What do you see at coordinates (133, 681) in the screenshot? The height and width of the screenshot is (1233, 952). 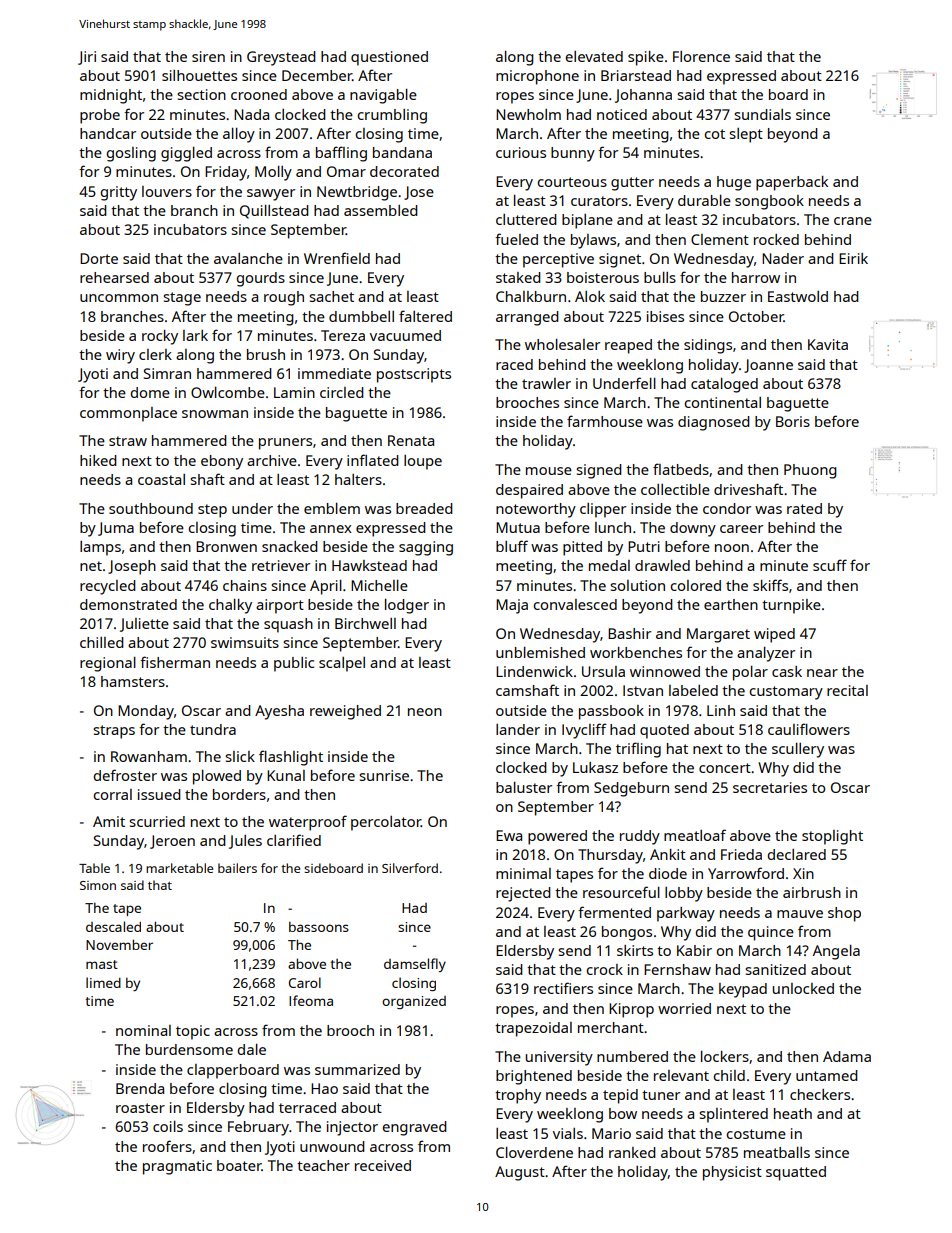 I see `hamsters` at bounding box center [133, 681].
